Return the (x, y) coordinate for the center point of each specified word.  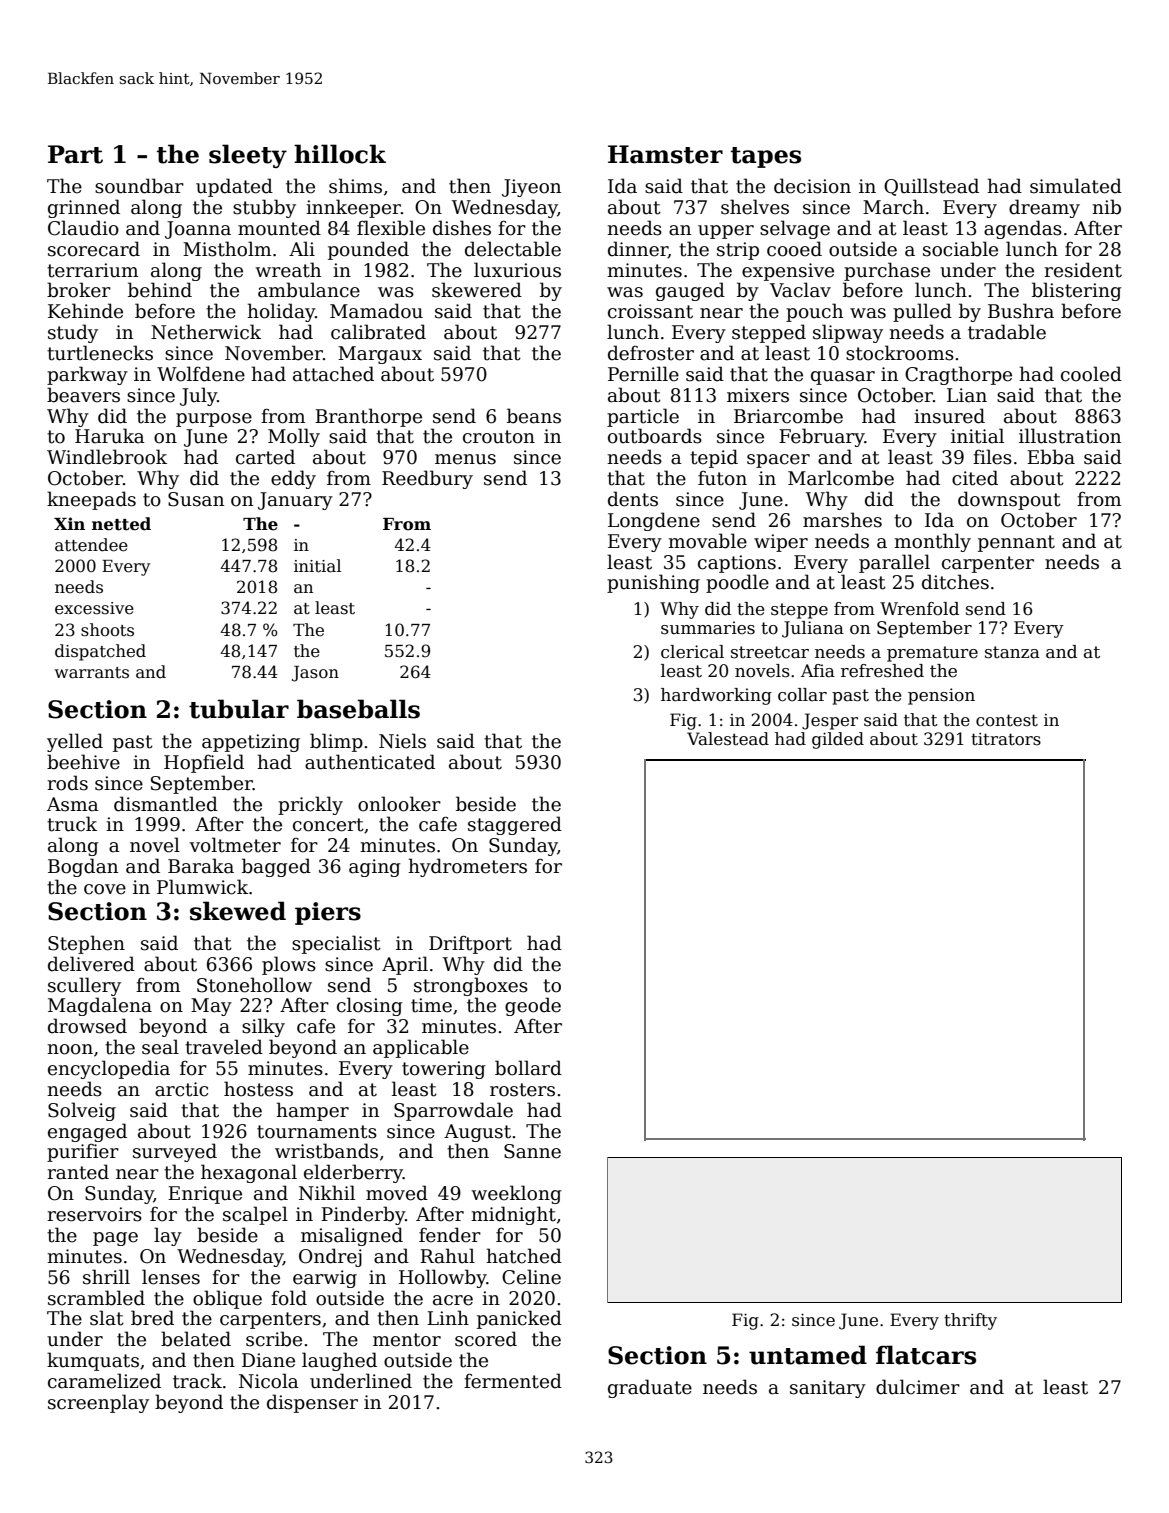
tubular (239, 709)
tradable (1007, 332)
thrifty (970, 1321)
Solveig (82, 1111)
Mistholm (227, 249)
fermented (513, 1381)
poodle (737, 583)
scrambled (96, 1298)
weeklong (516, 1194)
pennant (1016, 543)
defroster (651, 353)
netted (121, 524)
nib (1106, 207)
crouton (499, 437)
